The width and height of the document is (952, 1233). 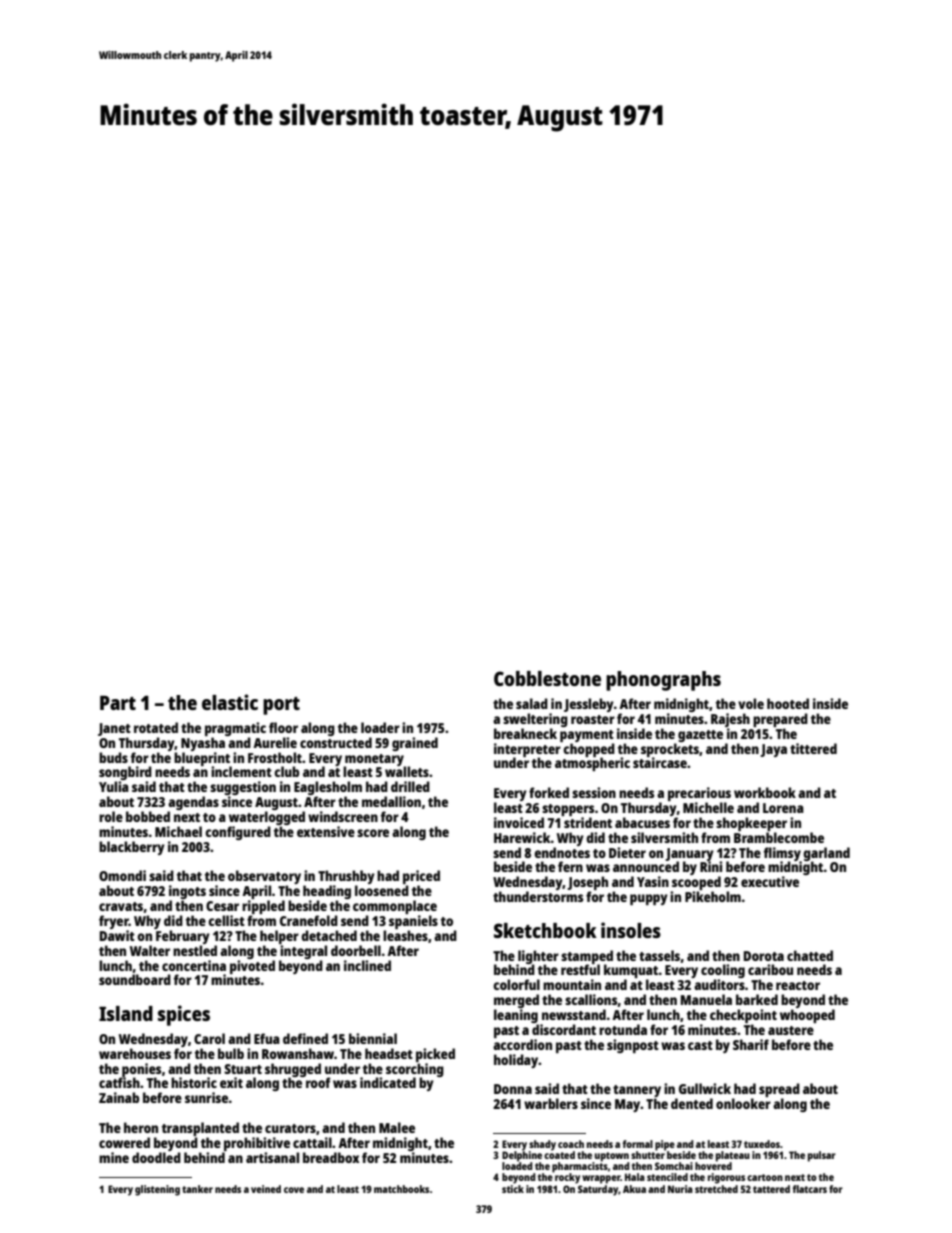 What do you see at coordinates (783, 808) in the document?
I see `Lorena` at bounding box center [783, 808].
